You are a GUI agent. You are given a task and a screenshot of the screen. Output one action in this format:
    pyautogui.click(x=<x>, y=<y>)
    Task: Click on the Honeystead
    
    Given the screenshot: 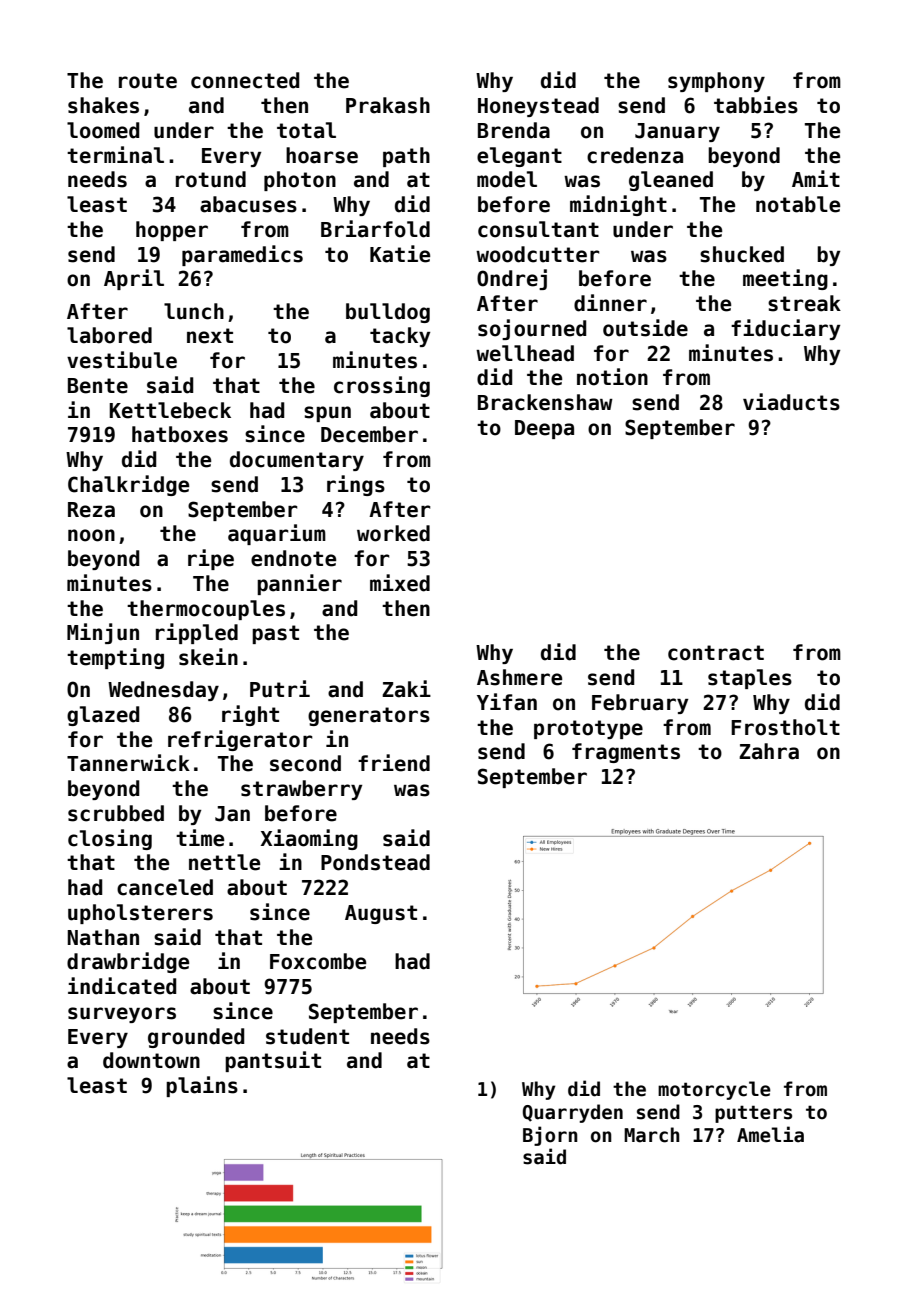 What is the action you would take?
    pyautogui.click(x=538, y=107)
